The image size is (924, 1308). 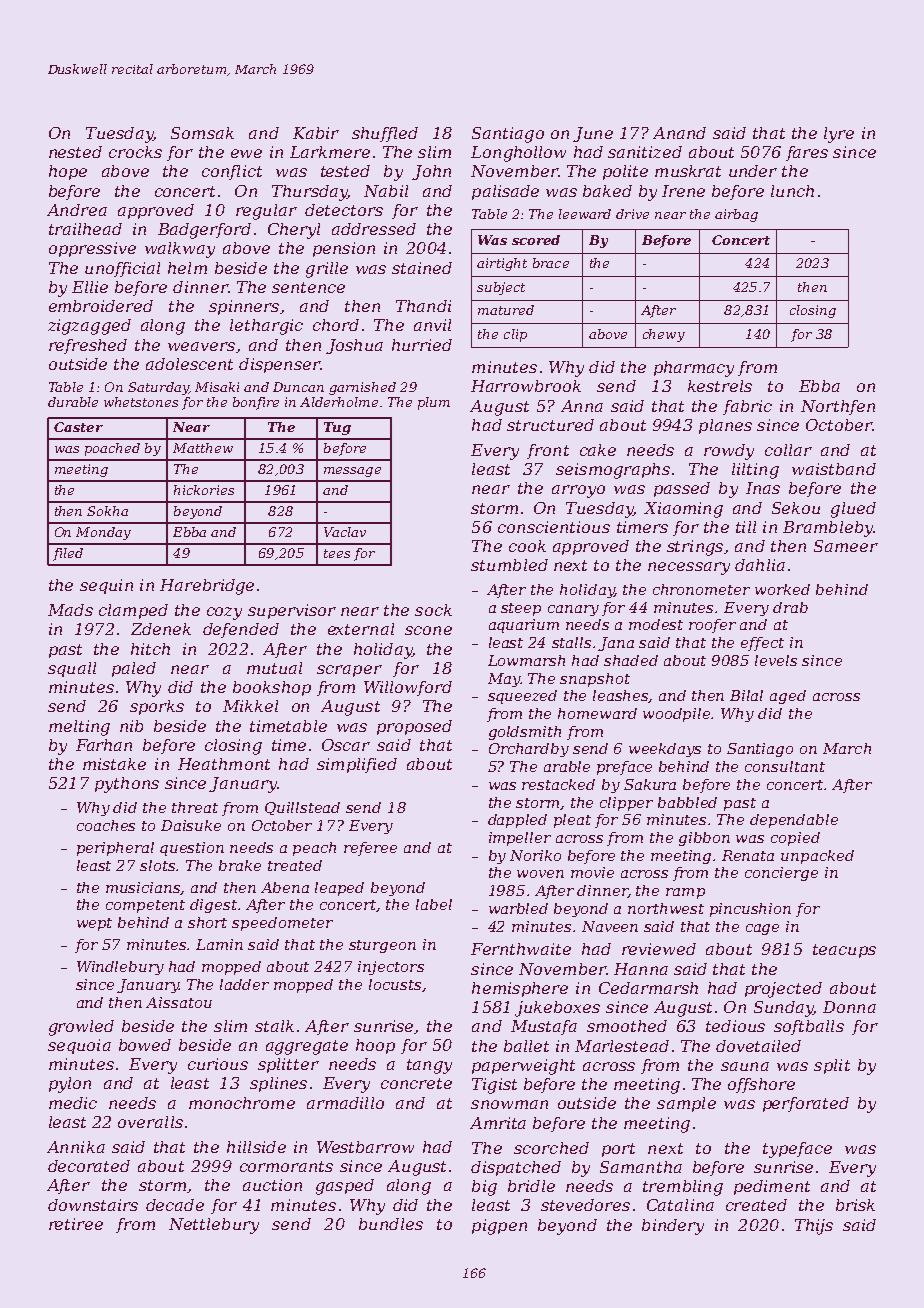 I want to click on Harebridge, so click(x=207, y=587).
